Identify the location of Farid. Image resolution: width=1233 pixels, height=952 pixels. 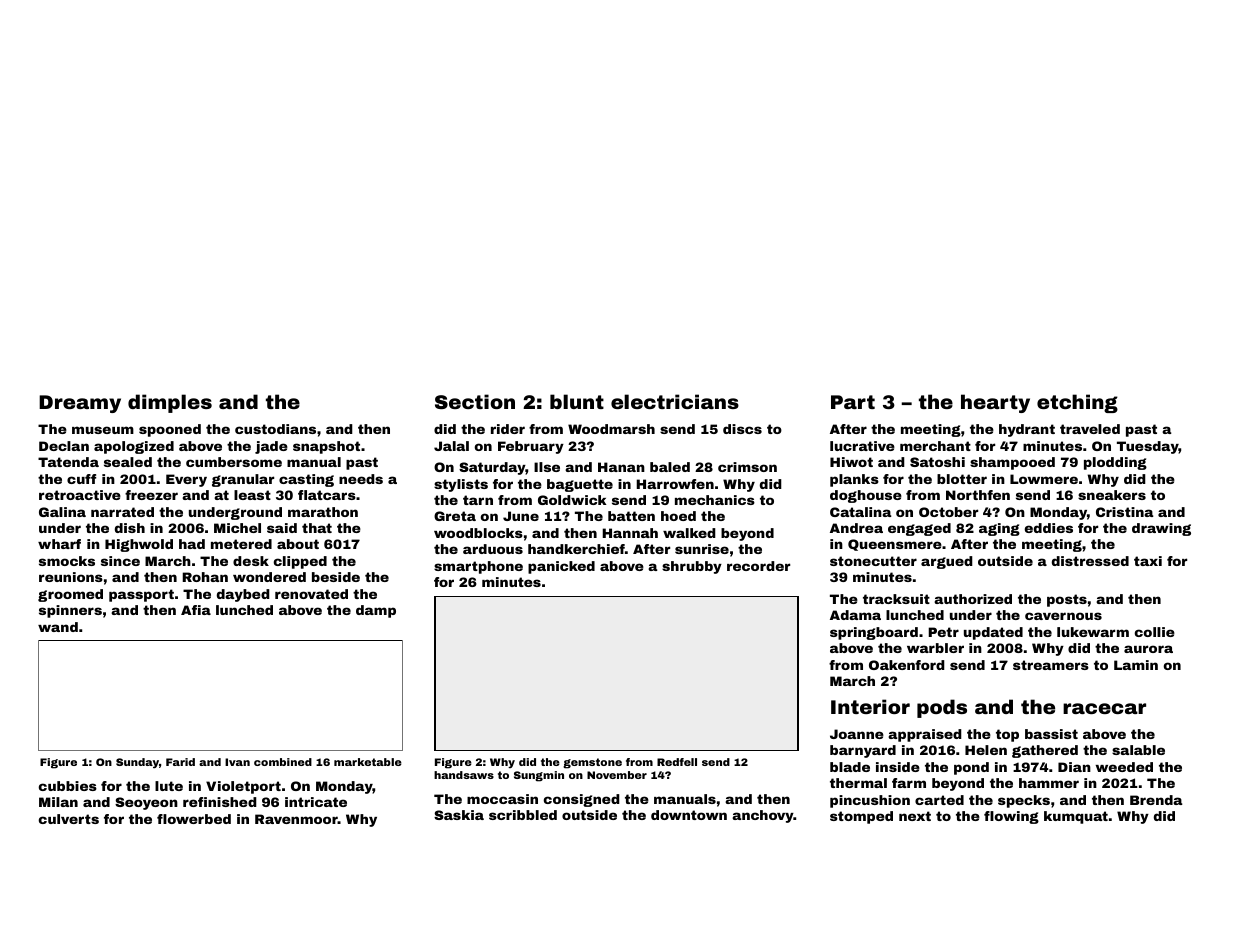
(180, 762).
